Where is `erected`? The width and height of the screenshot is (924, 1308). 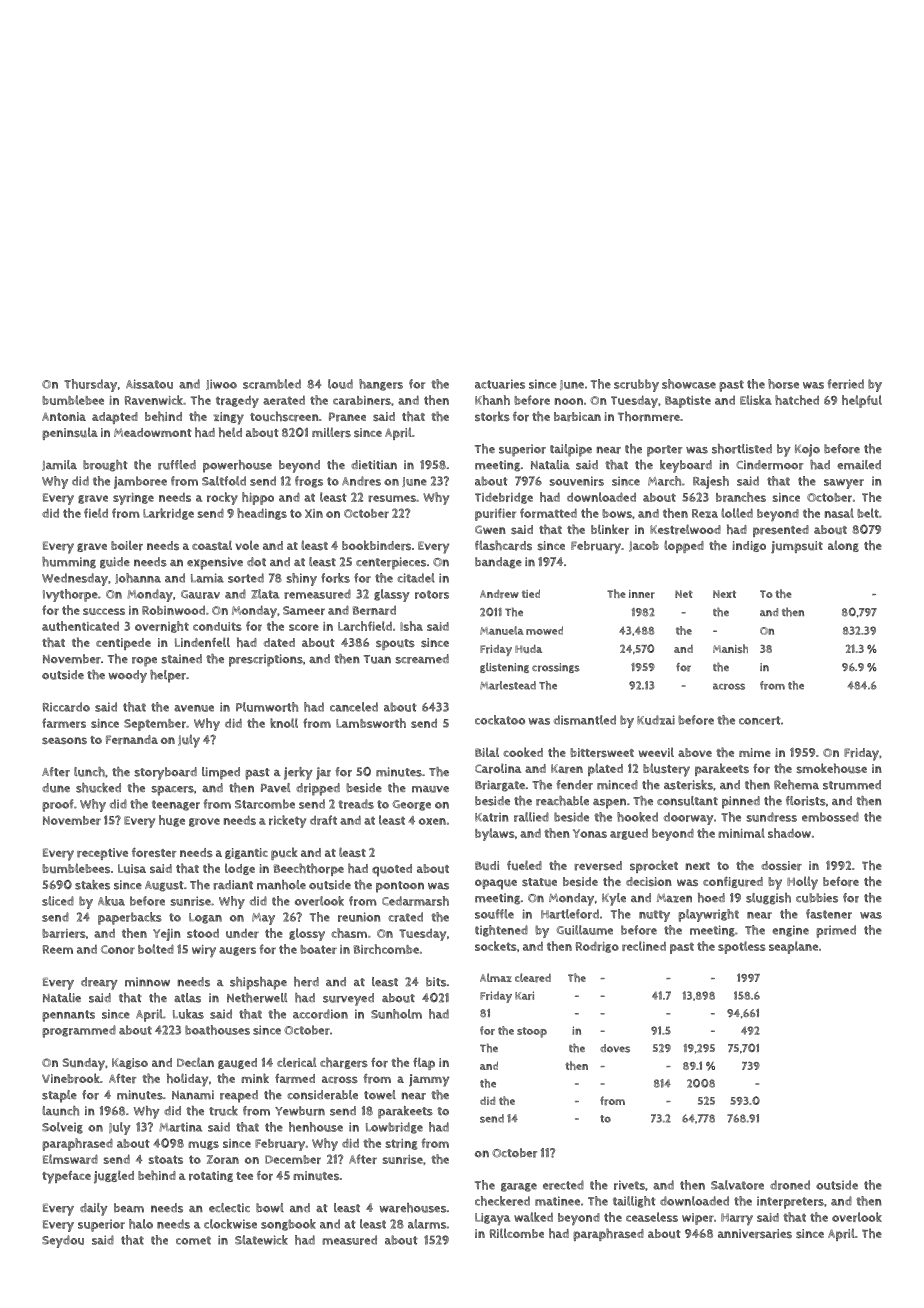 erected is located at coordinates (563, 1185).
